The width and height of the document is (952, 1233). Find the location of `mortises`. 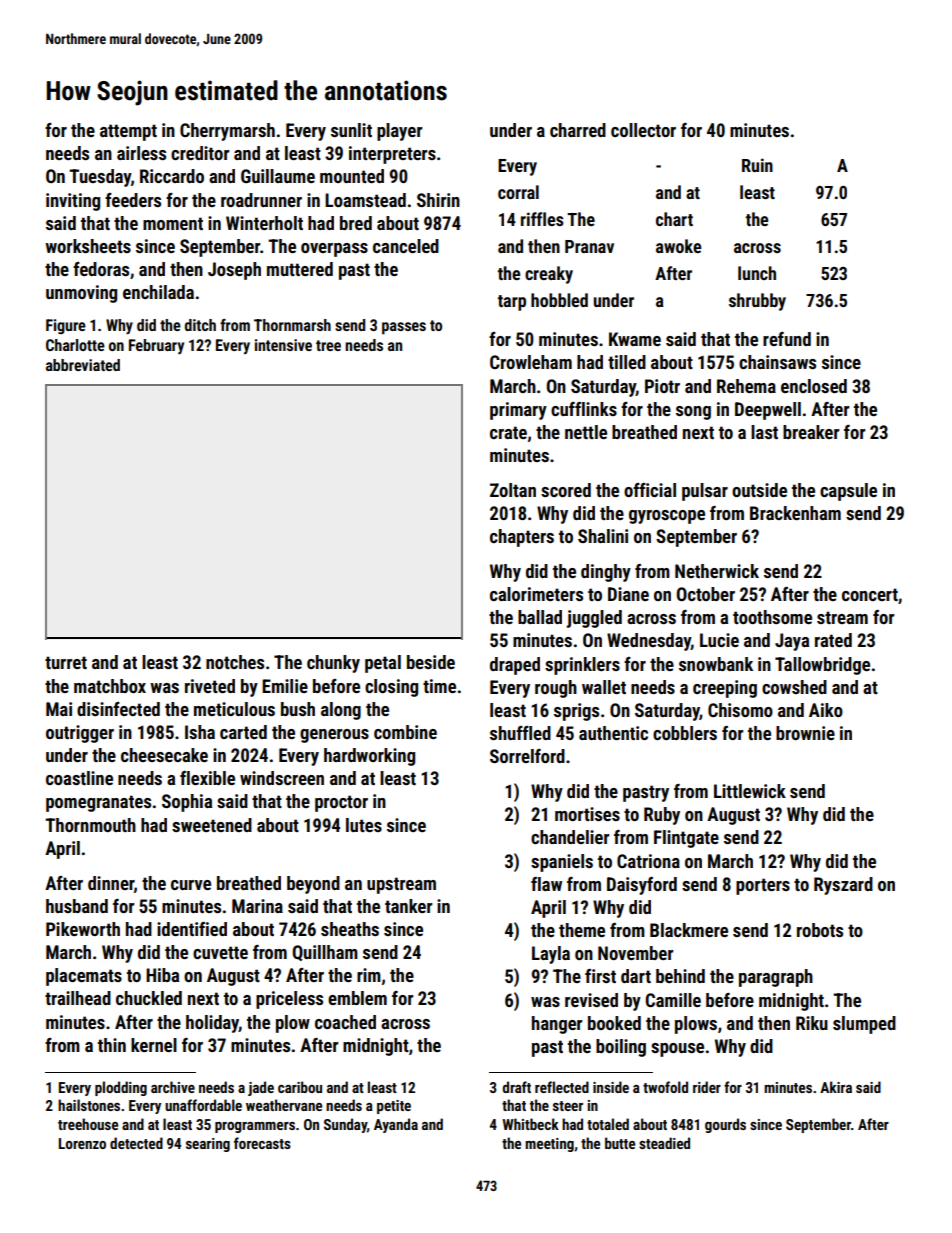

mortises is located at coordinates (587, 814).
